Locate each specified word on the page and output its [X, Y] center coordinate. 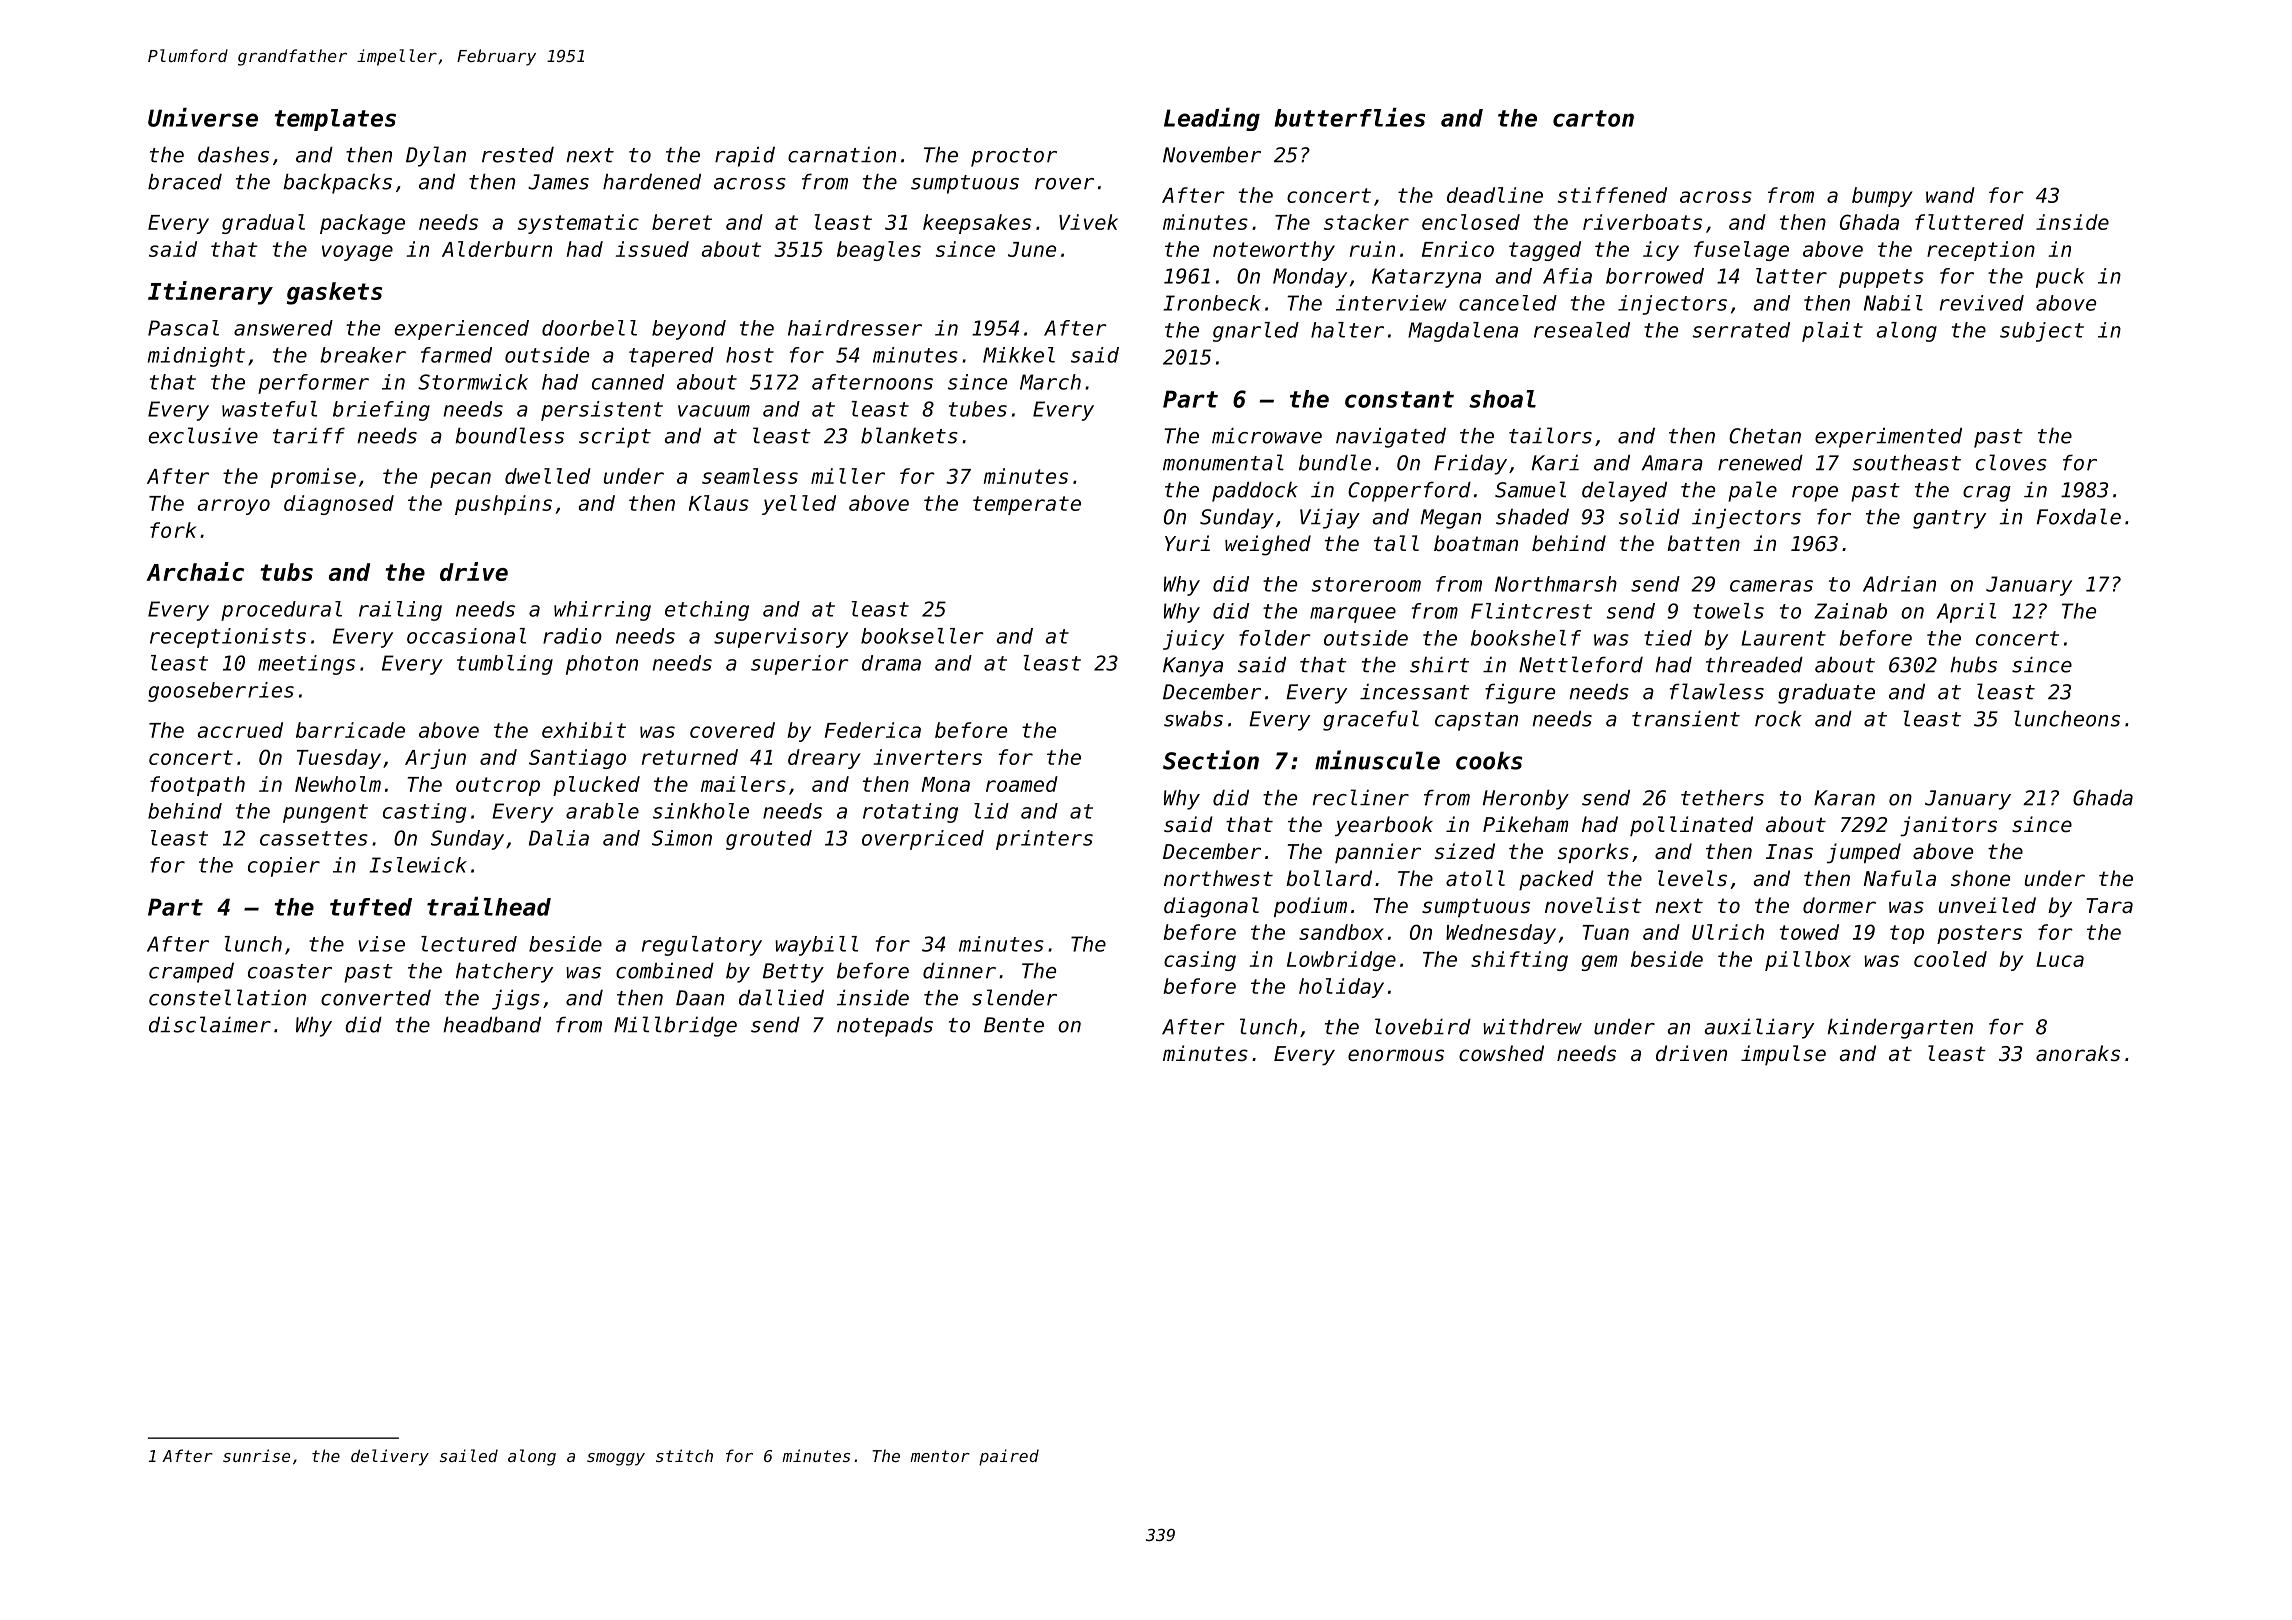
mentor [940, 1456]
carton [1593, 118]
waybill [816, 946]
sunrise [256, 1455]
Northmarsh [1556, 584]
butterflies [1349, 117]
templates [335, 120]
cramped [191, 973]
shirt [1439, 664]
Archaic [195, 571]
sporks [1593, 853]
